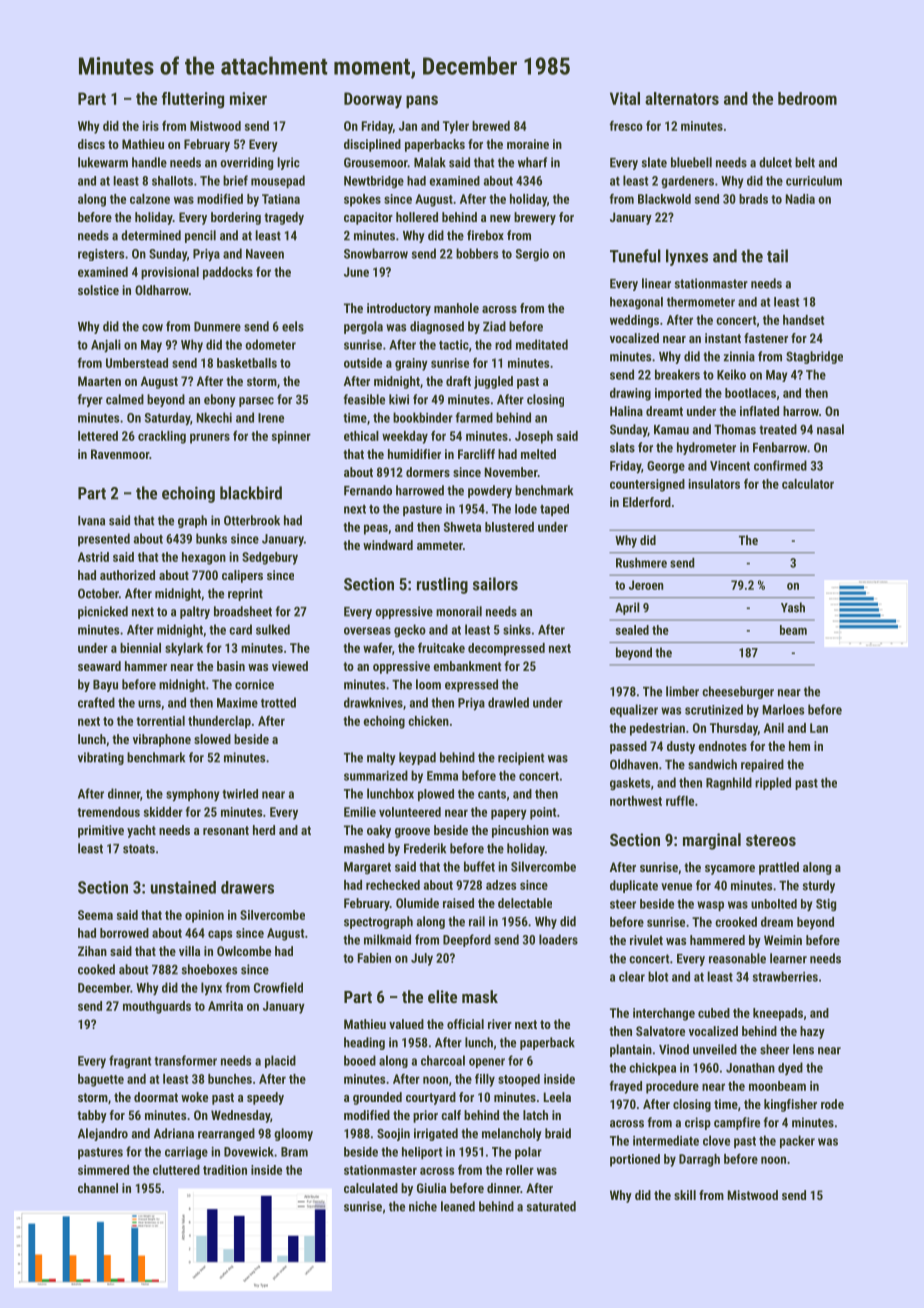  I want to click on Bram, so click(294, 1152).
